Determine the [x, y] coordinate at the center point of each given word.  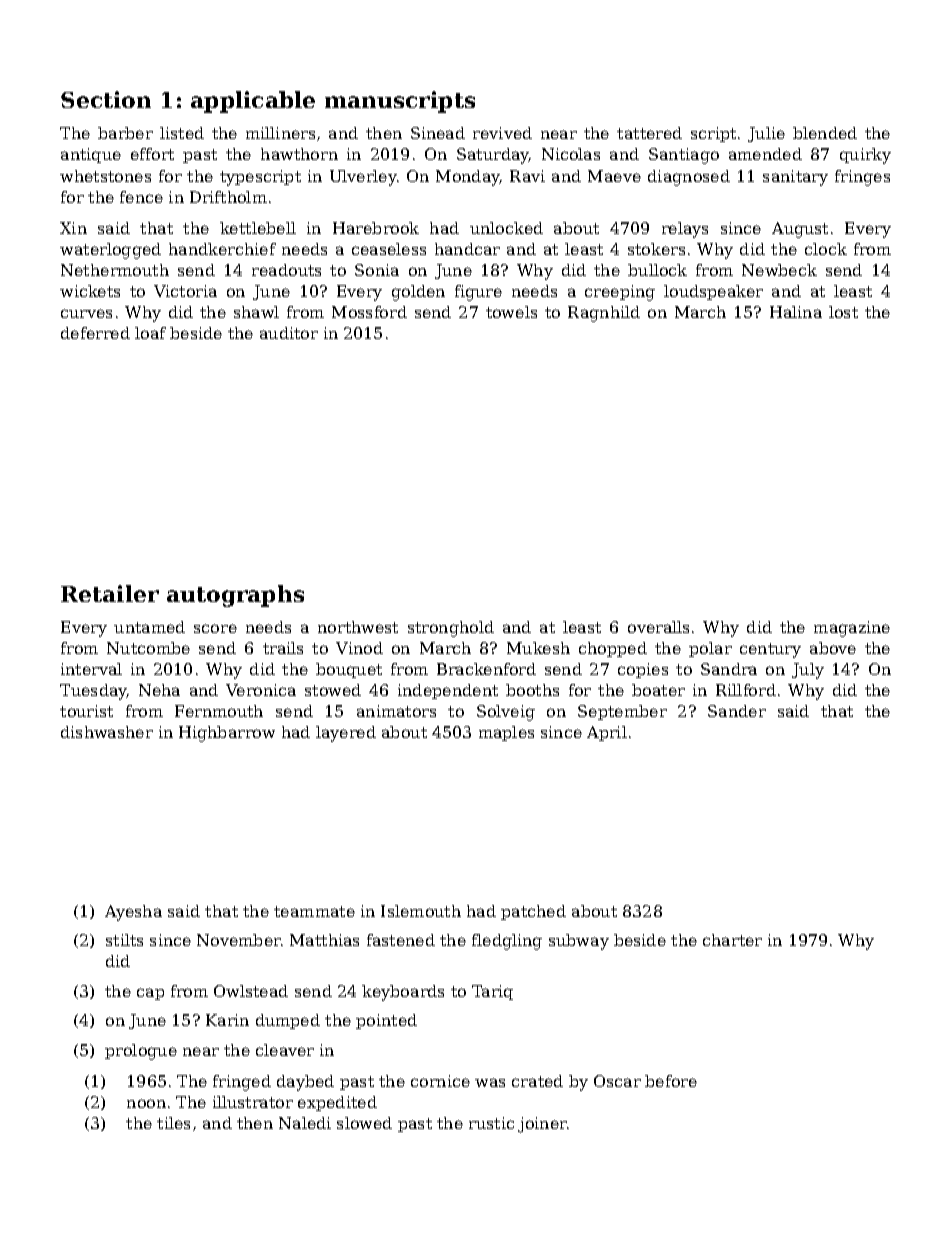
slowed [364, 1123]
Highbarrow [227, 734]
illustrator [253, 1102]
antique [91, 155]
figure [478, 293]
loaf [150, 333]
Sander [737, 711]
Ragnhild [604, 314]
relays [685, 230]
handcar [467, 249]
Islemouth [421, 911]
